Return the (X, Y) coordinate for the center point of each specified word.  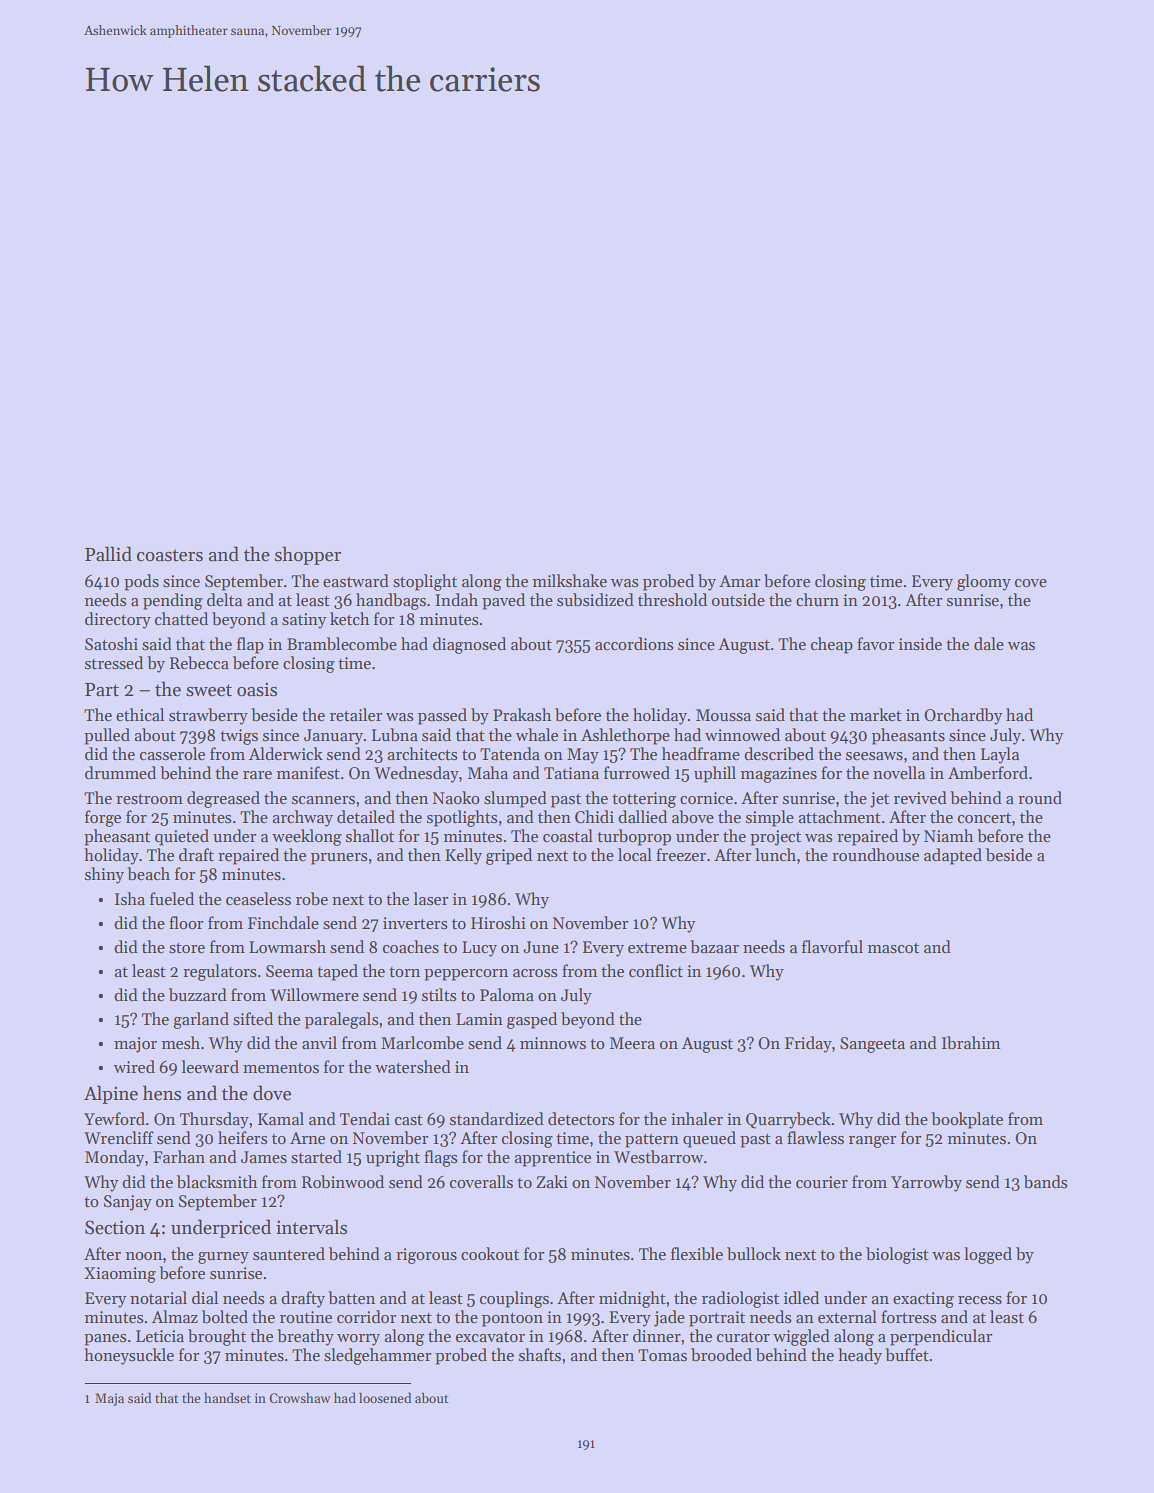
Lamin (479, 1019)
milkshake (570, 581)
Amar (739, 581)
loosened (385, 1397)
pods (141, 582)
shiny (104, 875)
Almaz (175, 1316)
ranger (872, 1142)
